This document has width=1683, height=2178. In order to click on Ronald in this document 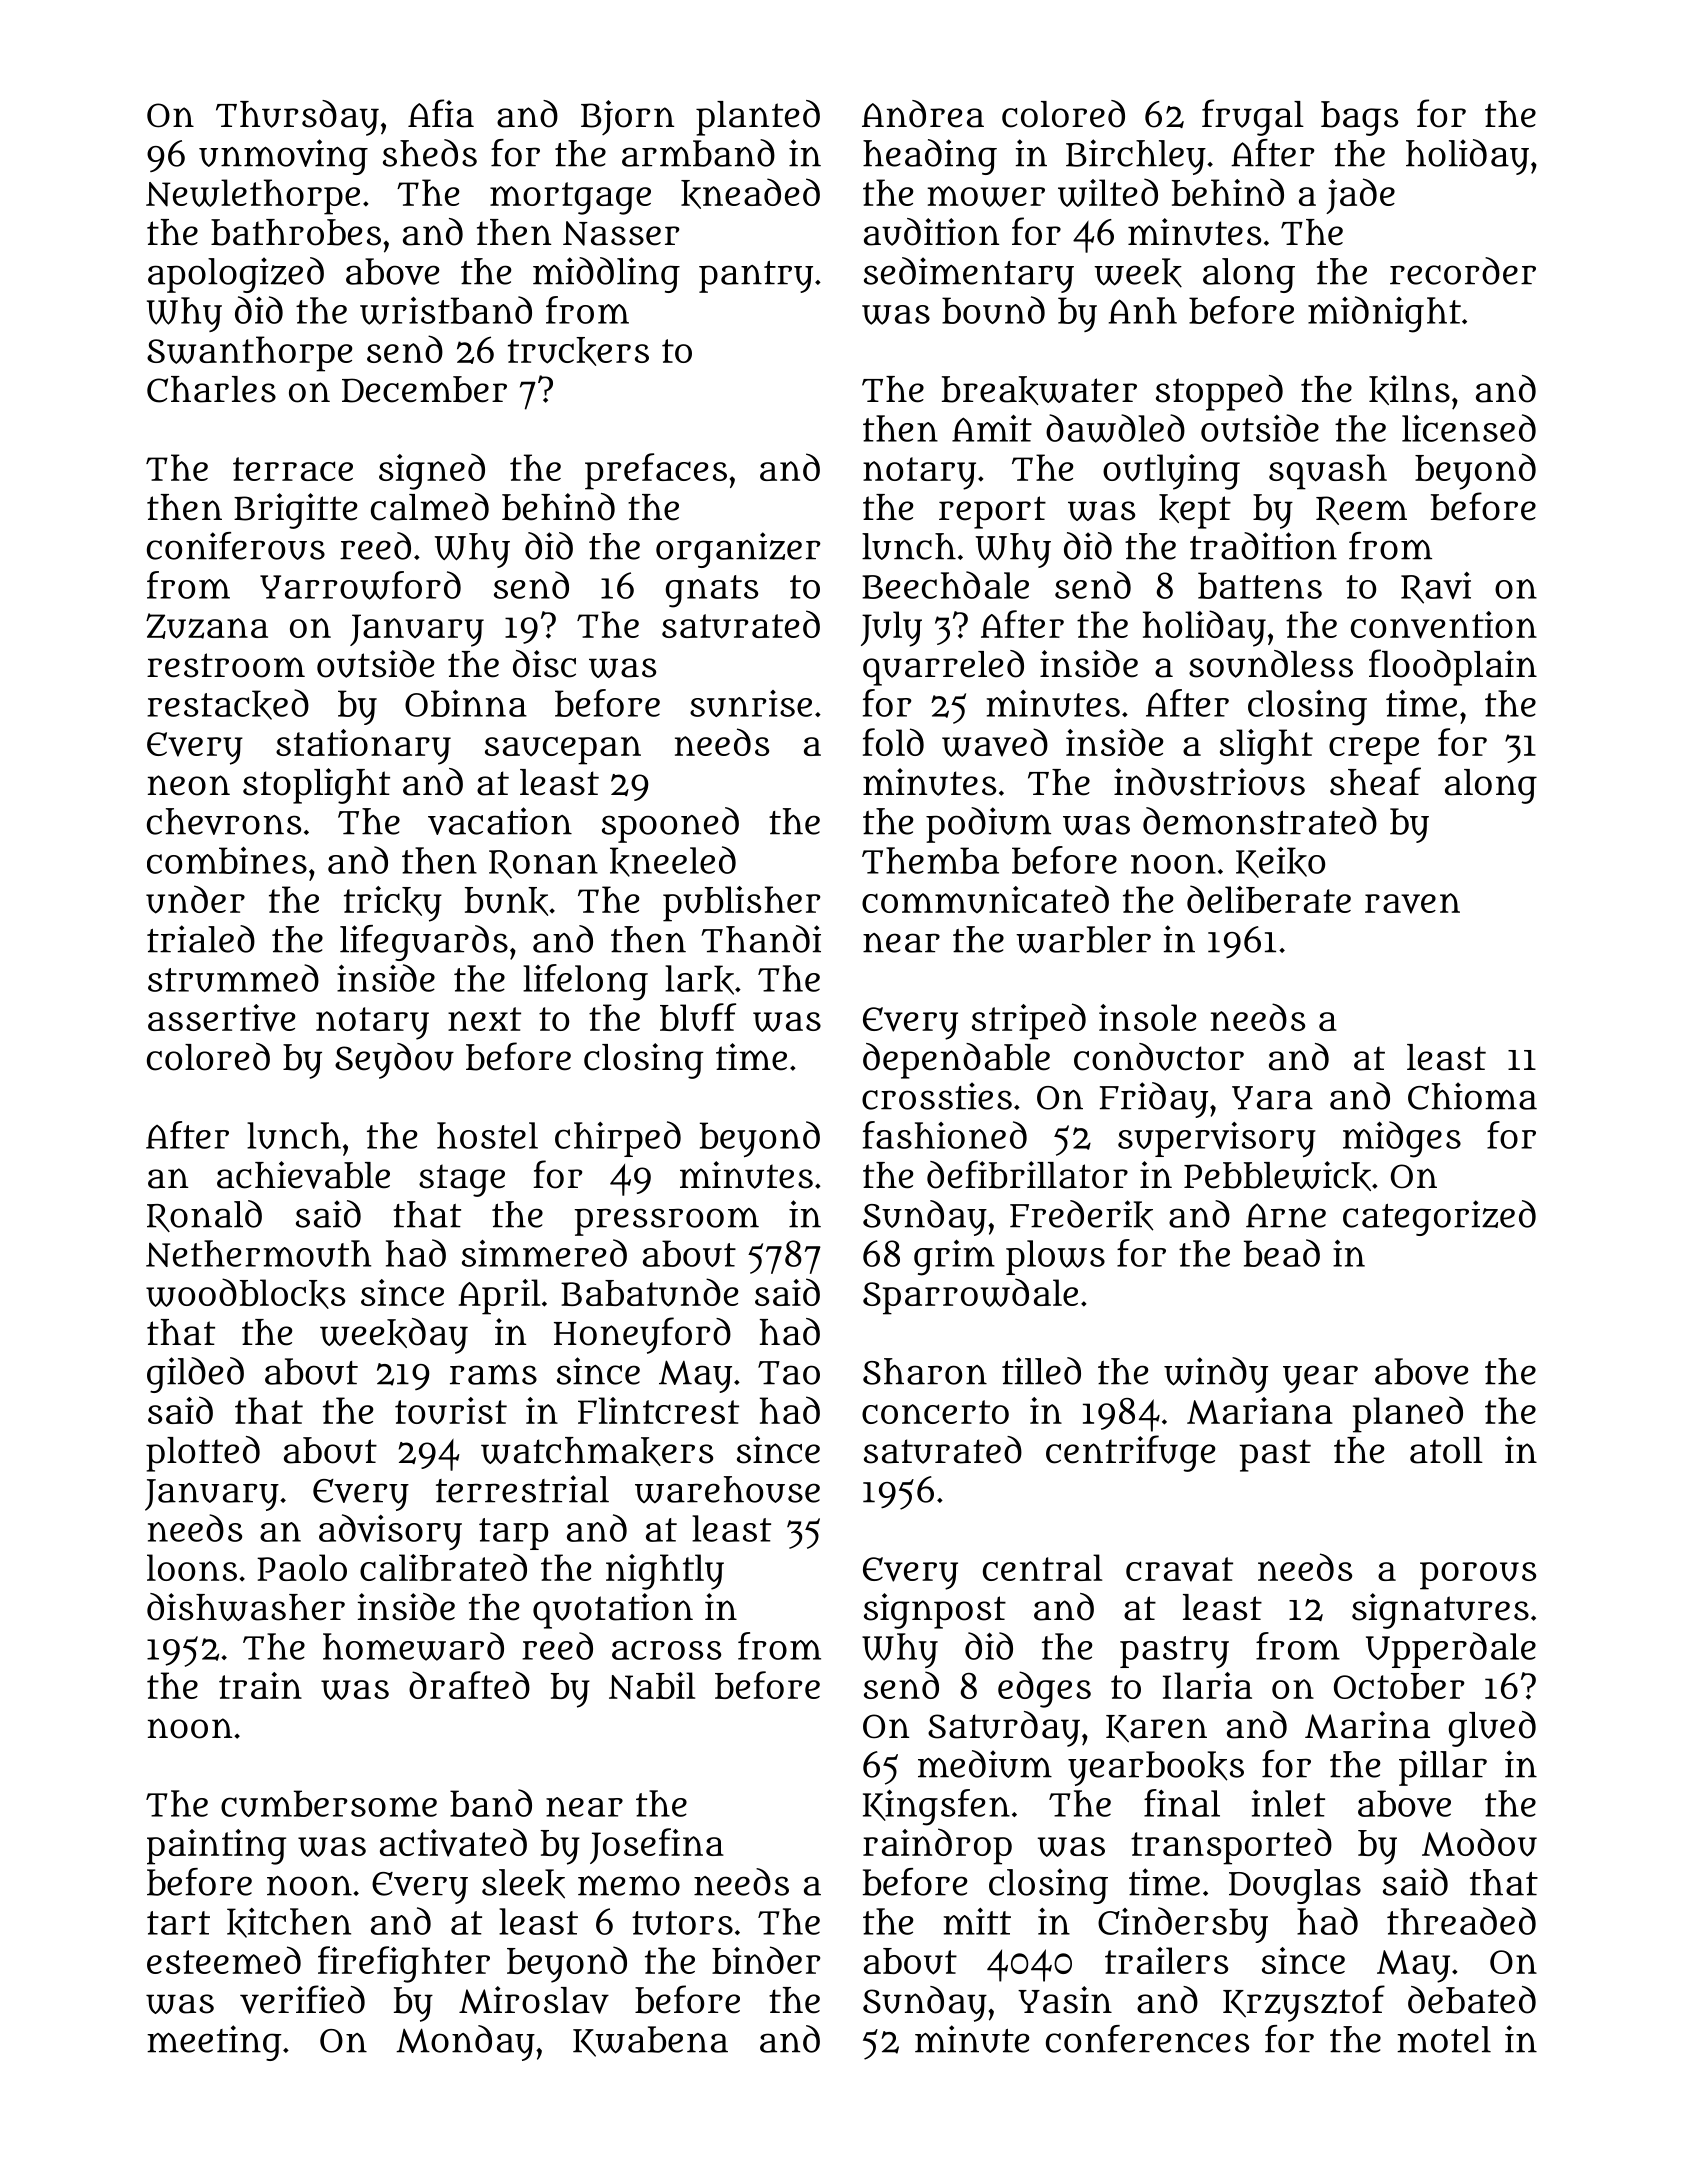, I will do `click(204, 1216)`.
